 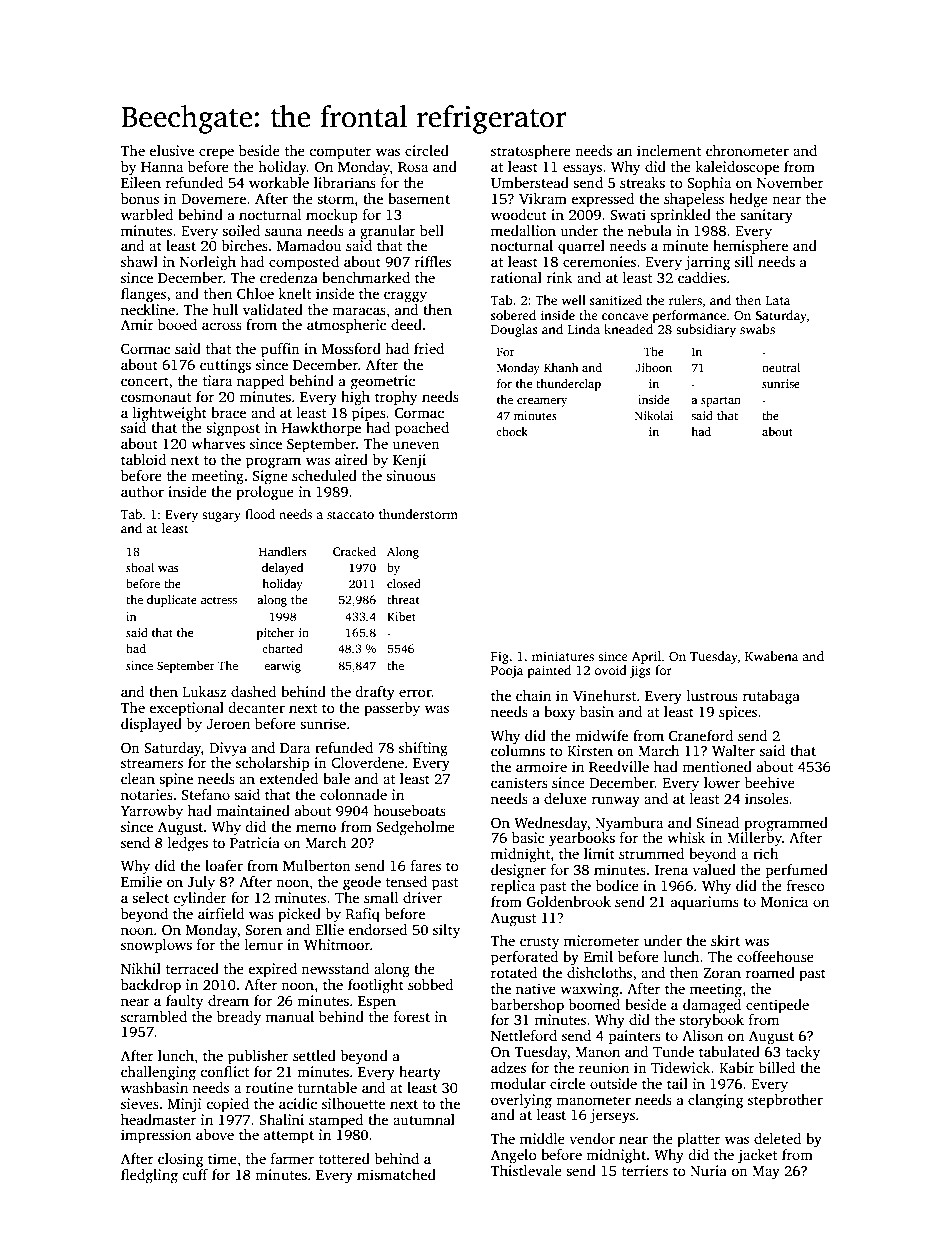 What do you see at coordinates (171, 150) in the image?
I see `elusive` at bounding box center [171, 150].
